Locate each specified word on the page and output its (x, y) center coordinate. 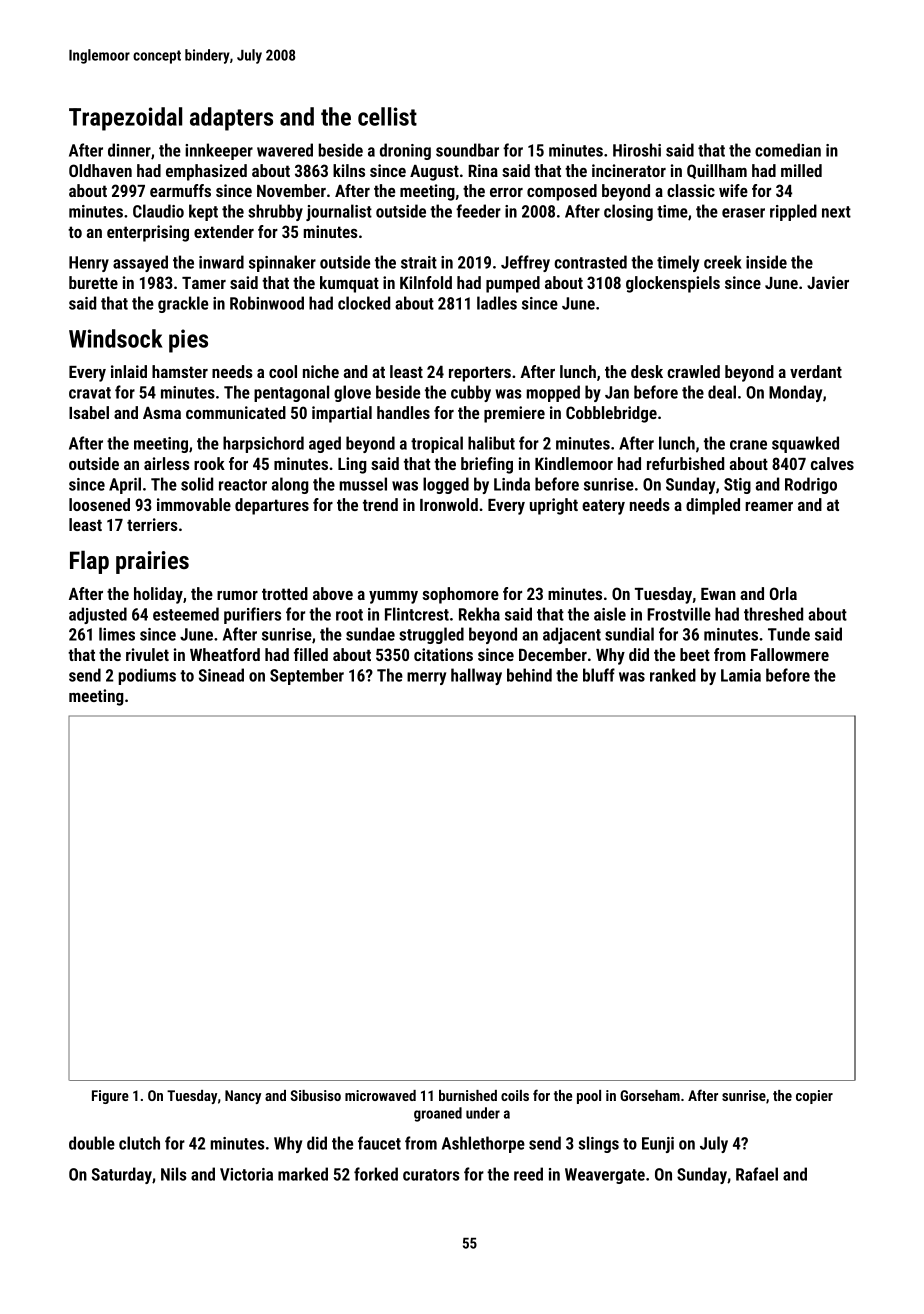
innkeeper (219, 151)
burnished (468, 1095)
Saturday (122, 1175)
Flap (89, 562)
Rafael (757, 1174)
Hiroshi (637, 150)
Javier (828, 282)
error (506, 192)
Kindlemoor (574, 463)
